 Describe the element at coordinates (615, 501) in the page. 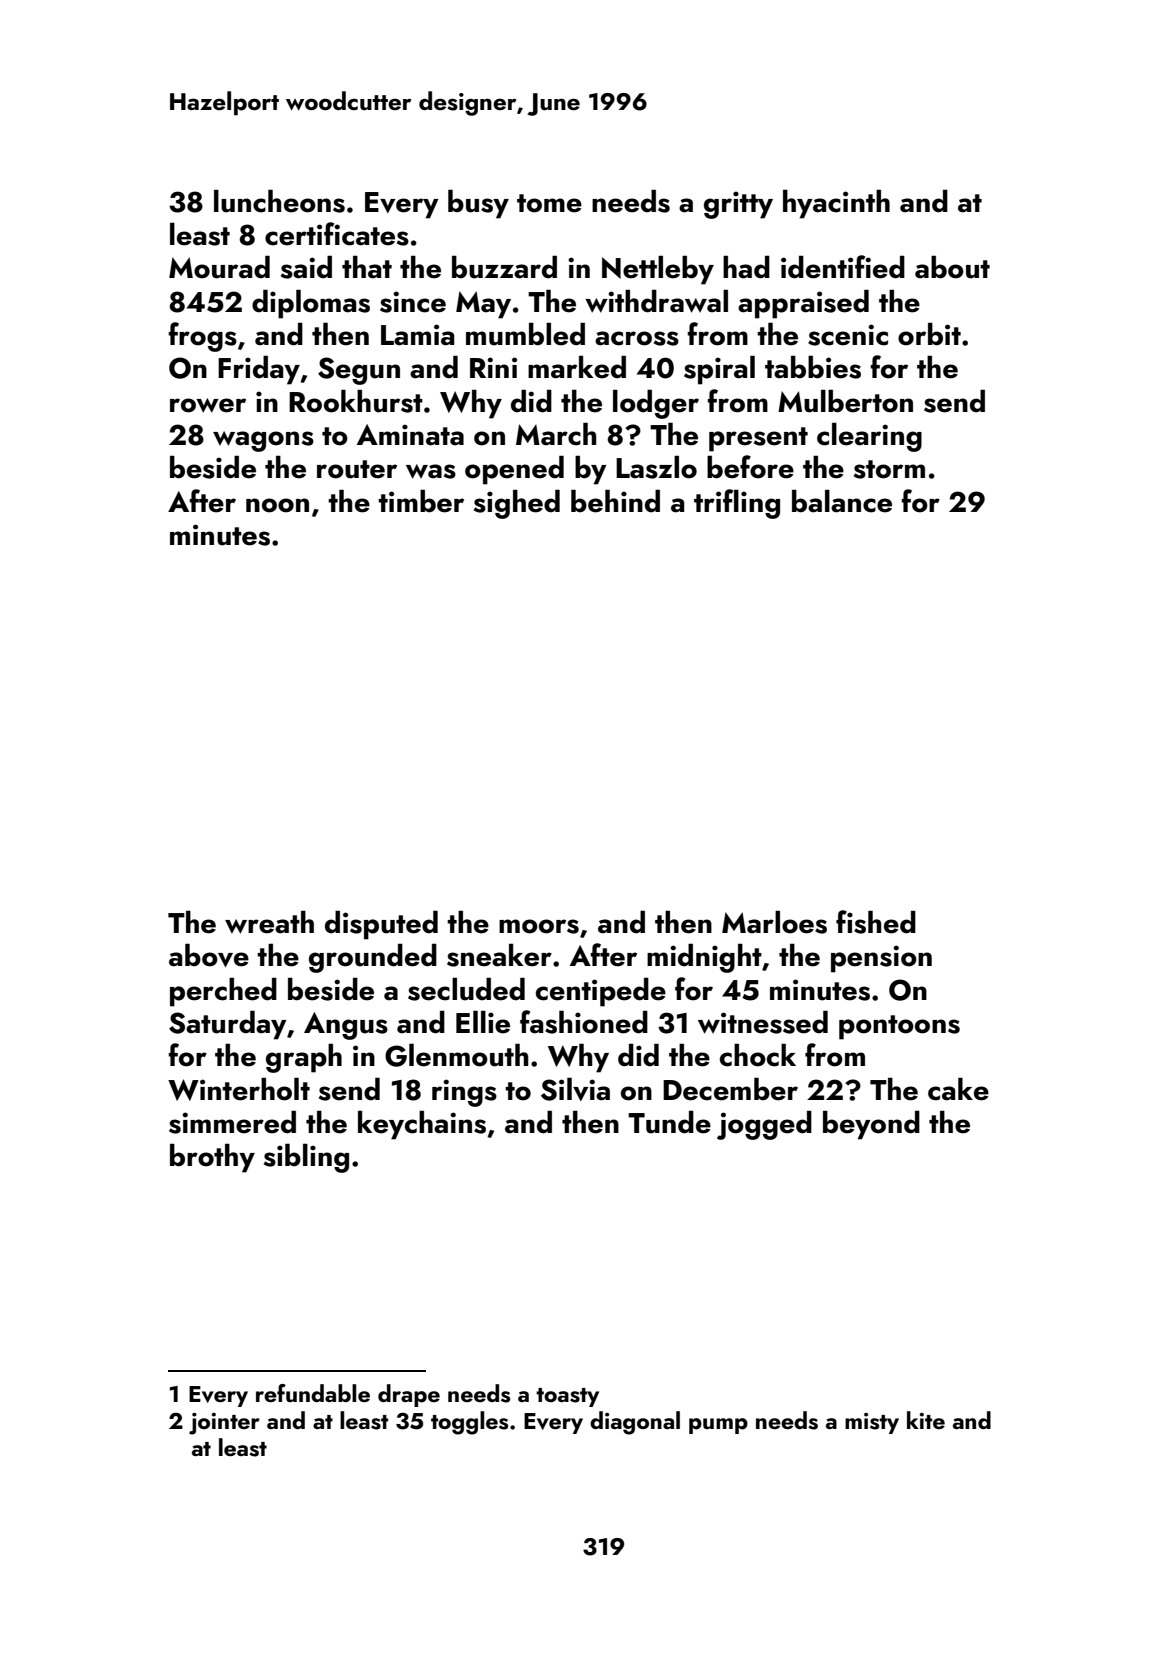

I see `behind` at that location.
